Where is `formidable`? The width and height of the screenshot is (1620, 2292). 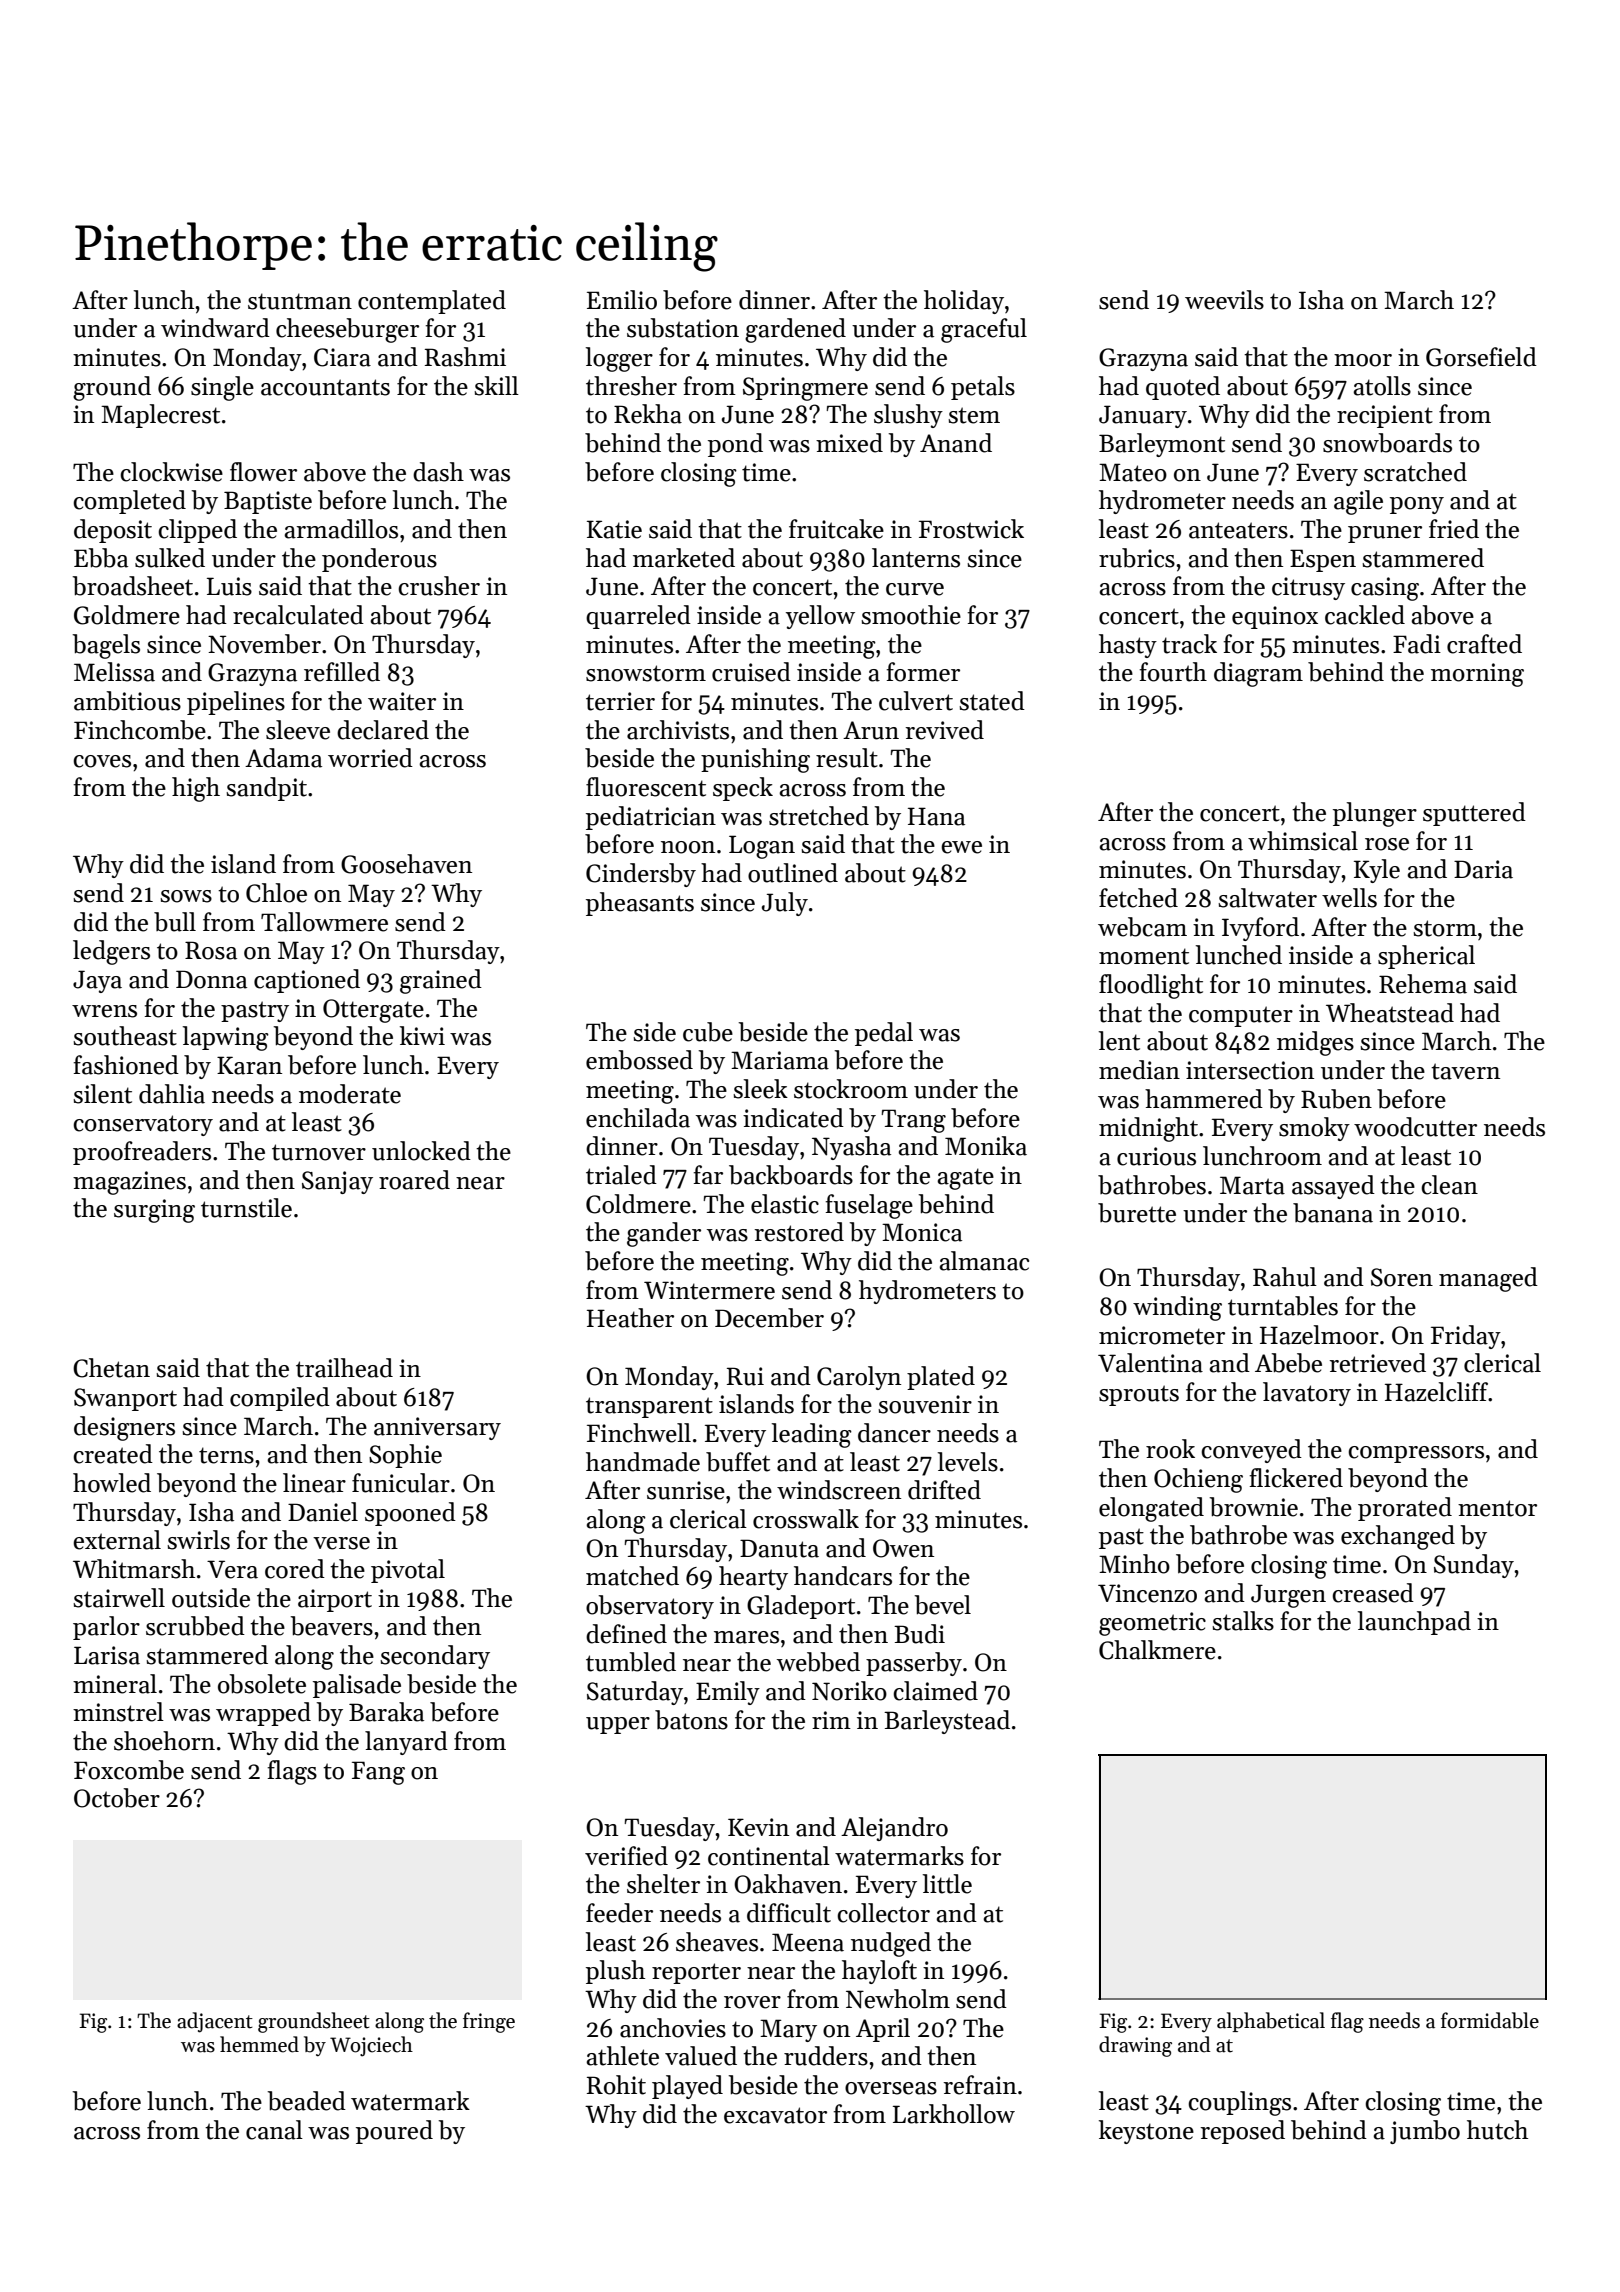
formidable is located at coordinates (1490, 2020).
